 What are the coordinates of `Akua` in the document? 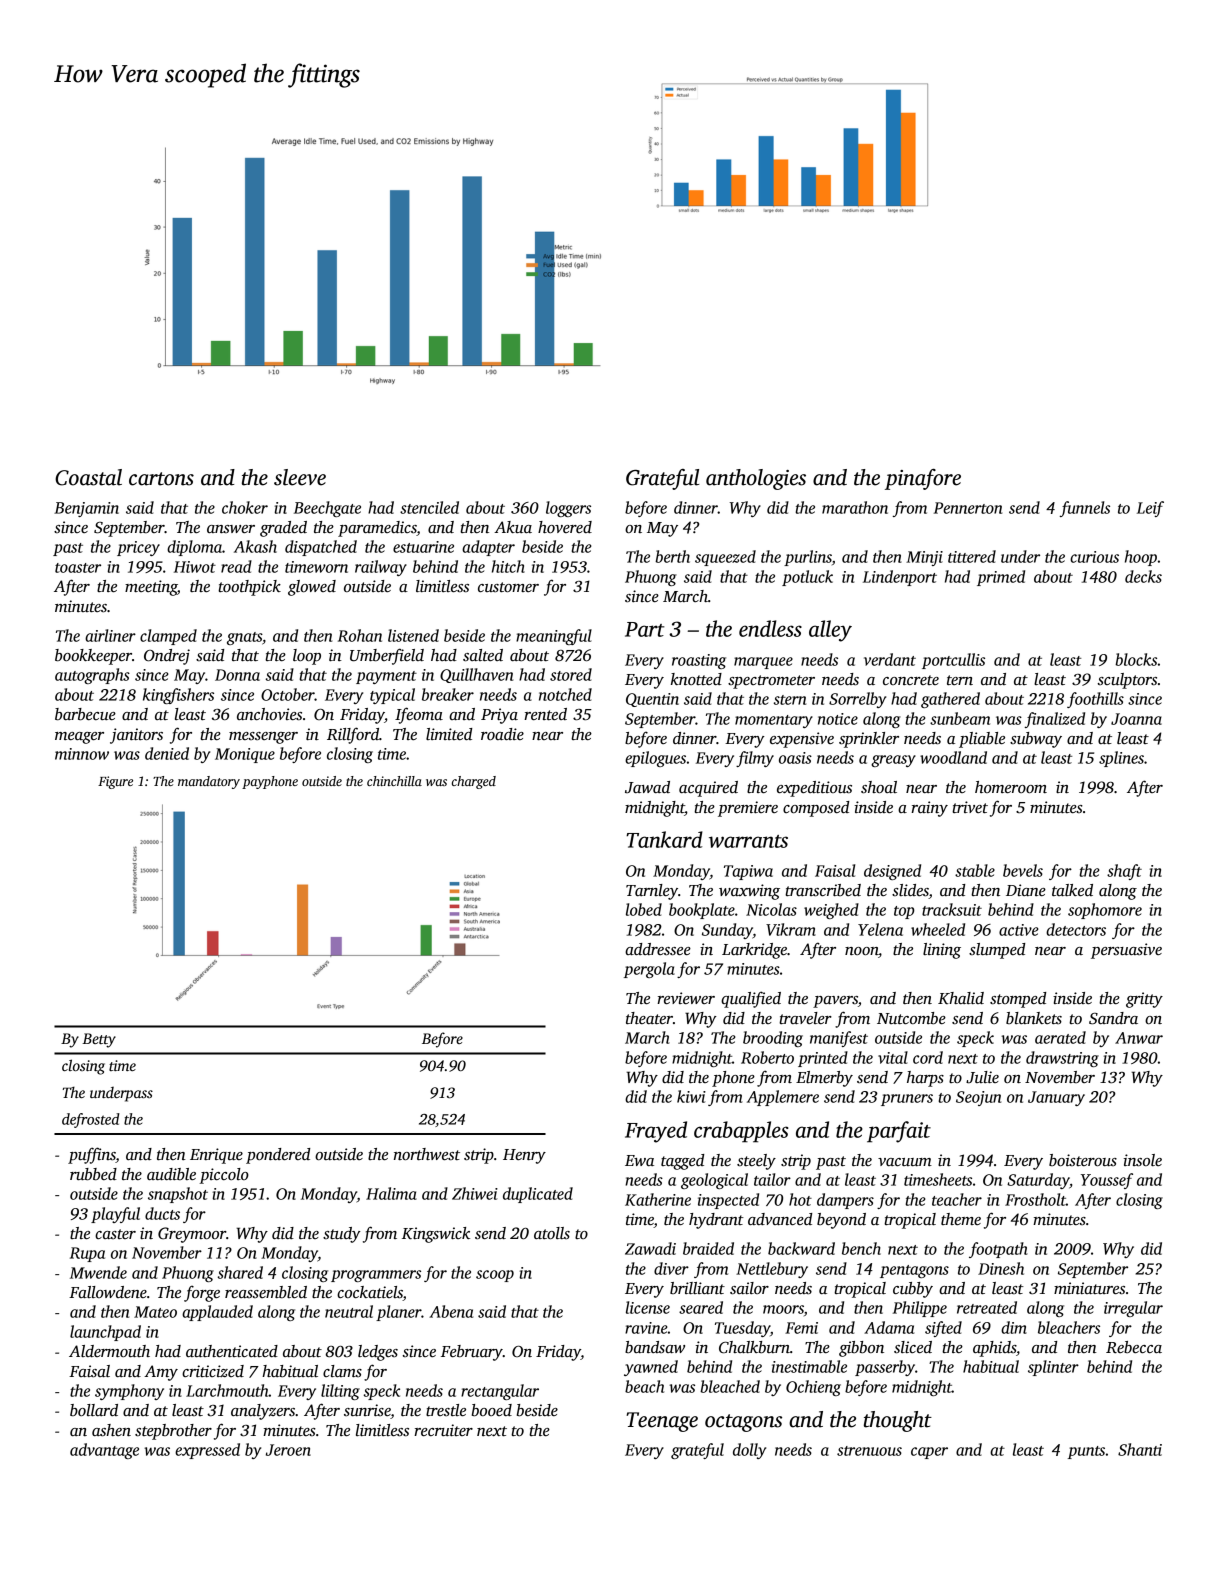 It's located at (513, 527).
